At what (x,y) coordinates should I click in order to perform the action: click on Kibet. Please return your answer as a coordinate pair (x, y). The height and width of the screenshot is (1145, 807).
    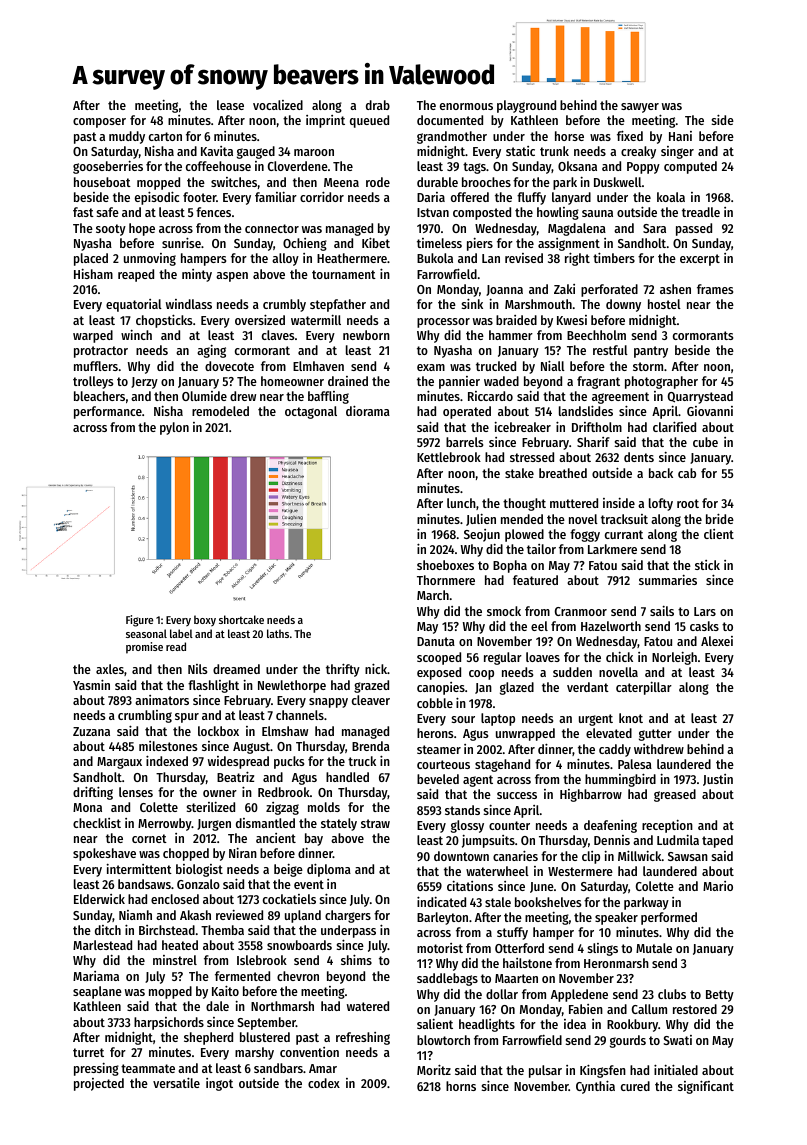
    Looking at the image, I should click on (376, 242).
